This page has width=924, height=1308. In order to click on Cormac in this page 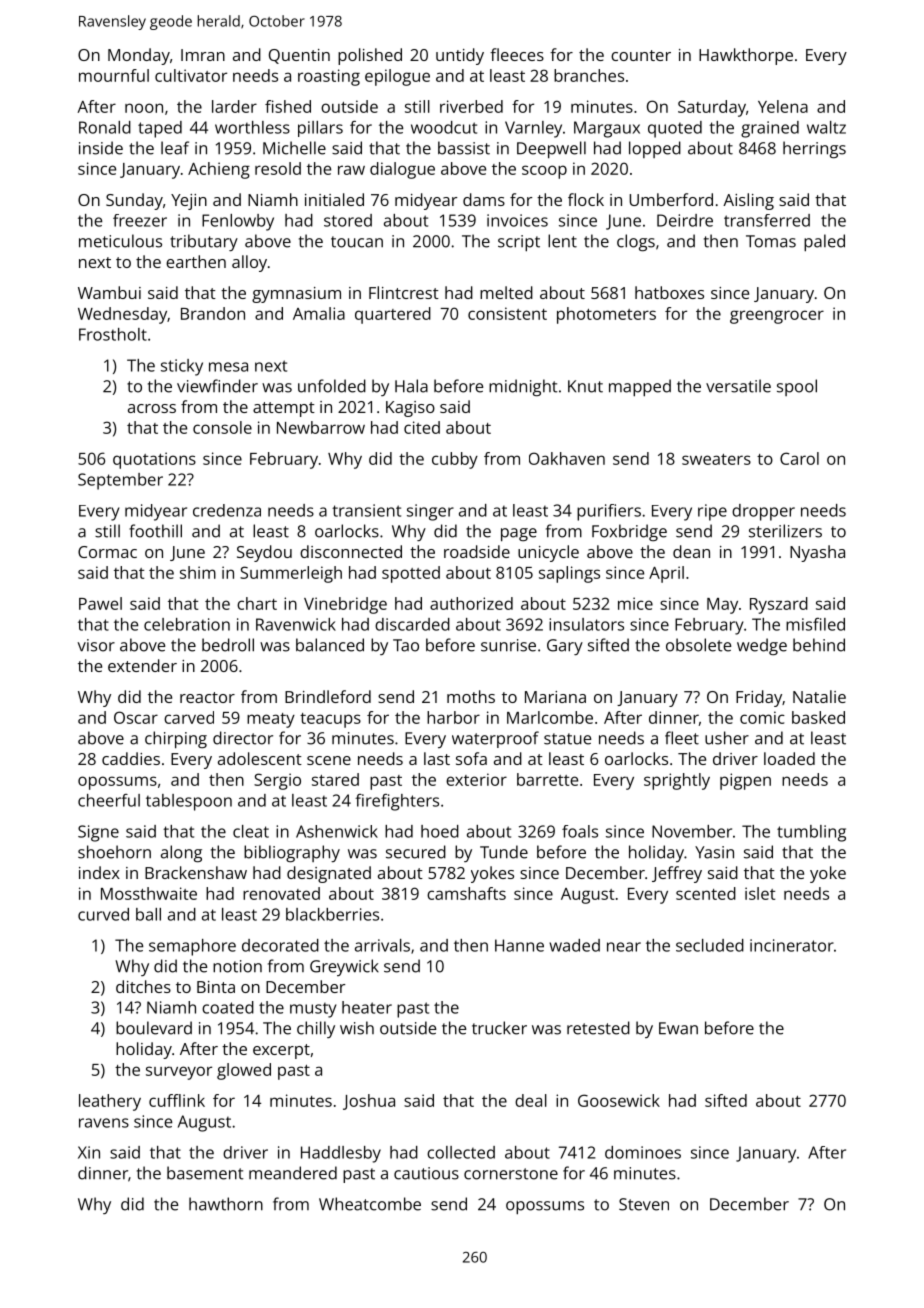, I will do `click(107, 552)`.
